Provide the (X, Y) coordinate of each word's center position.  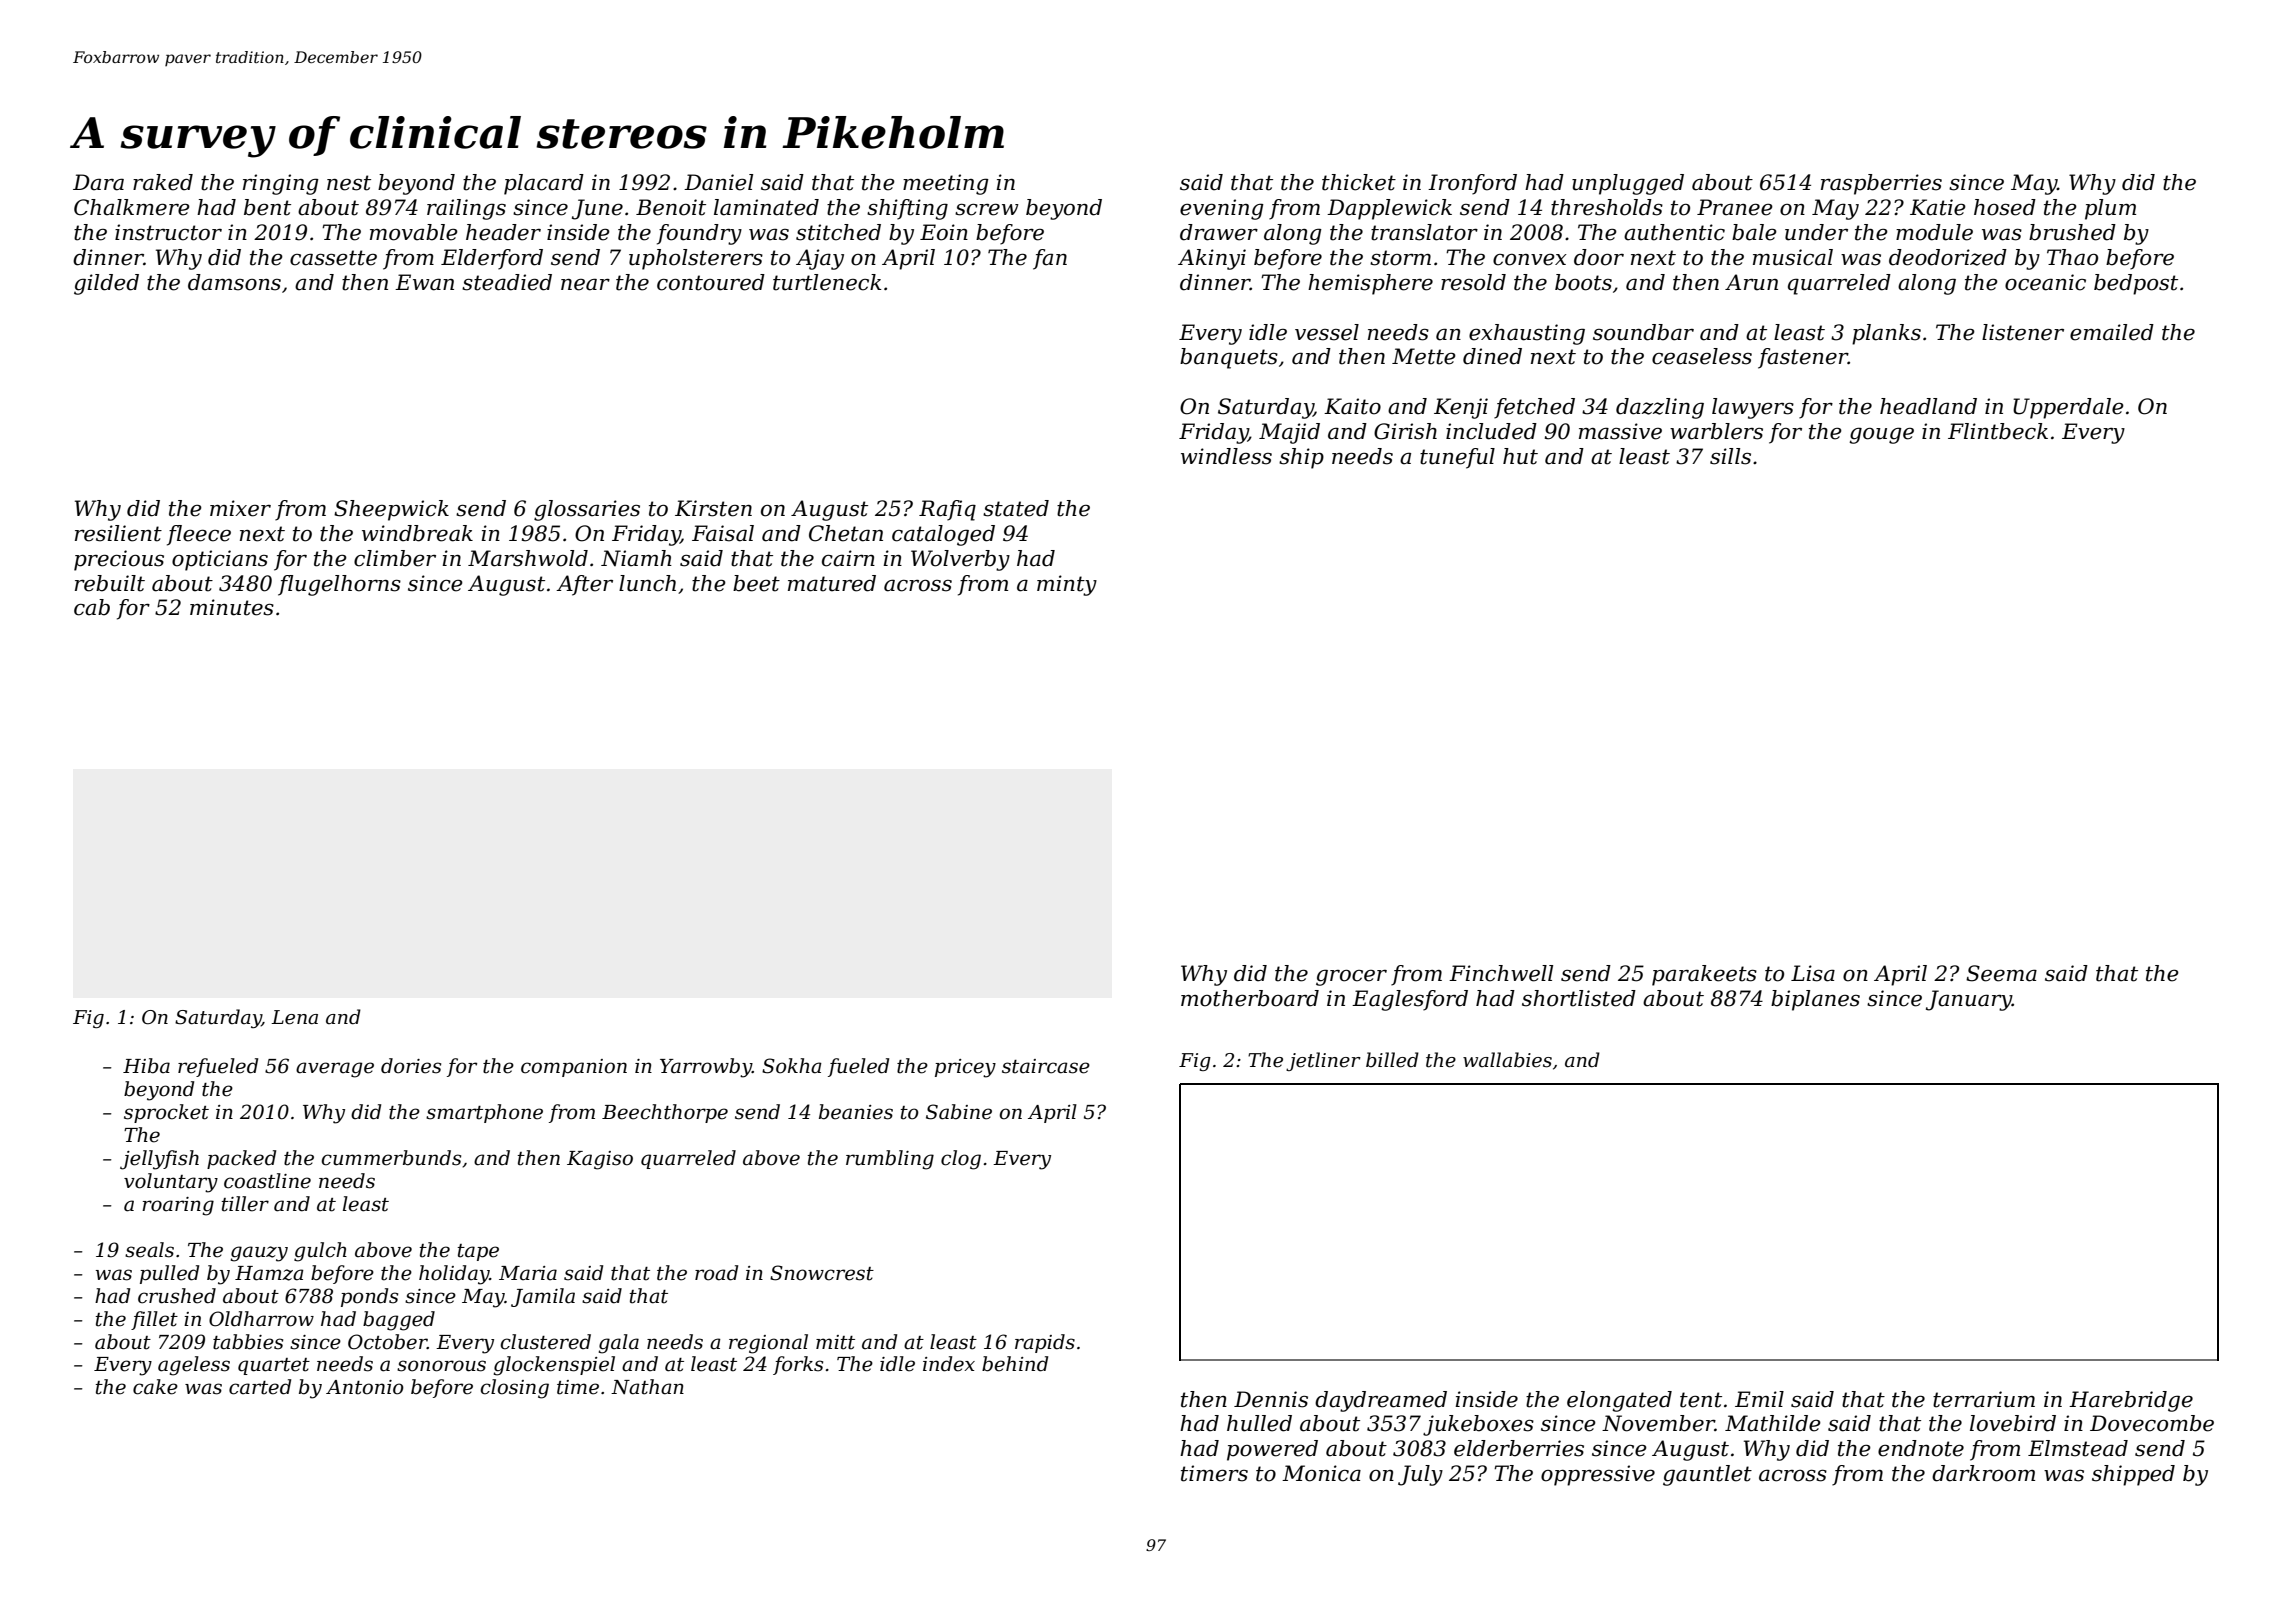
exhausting (1527, 334)
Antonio (365, 1387)
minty (1067, 585)
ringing (281, 184)
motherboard (1250, 998)
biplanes (1815, 1000)
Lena (294, 1017)
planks (1886, 334)
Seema (2001, 973)
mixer (240, 508)
